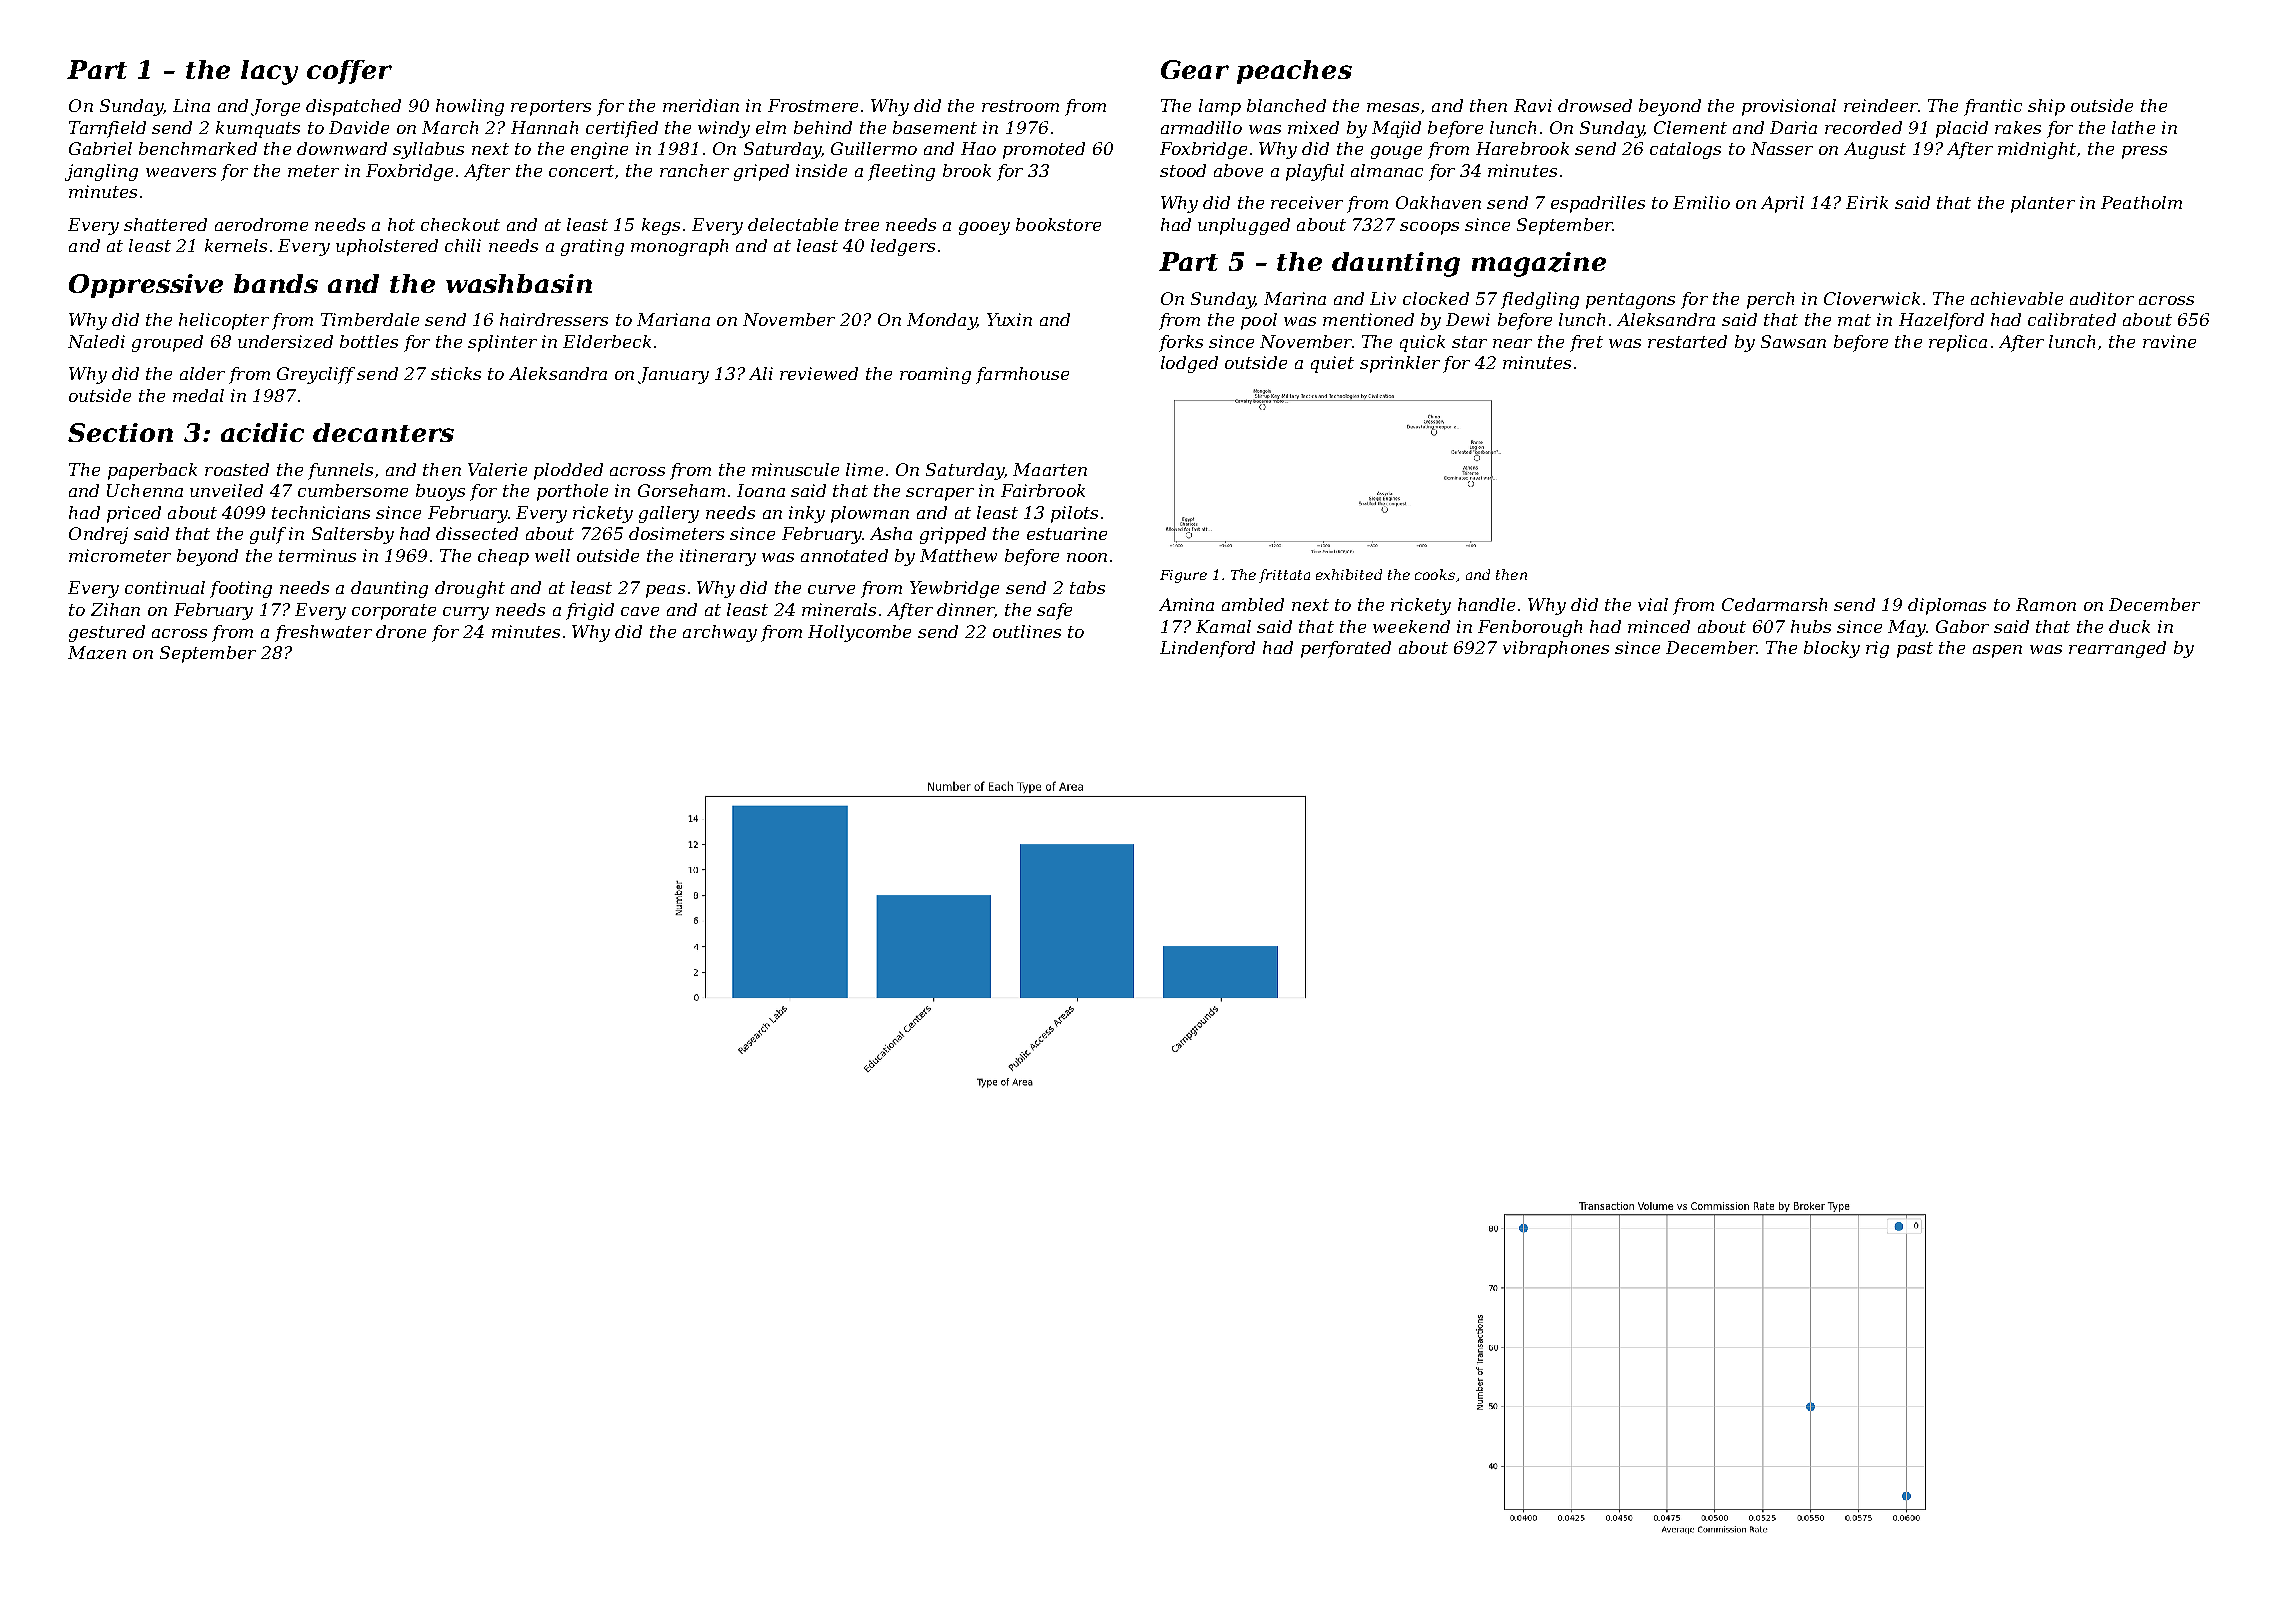 This page has height=1614, width=2282. I want to click on farmhouse, so click(1022, 375).
